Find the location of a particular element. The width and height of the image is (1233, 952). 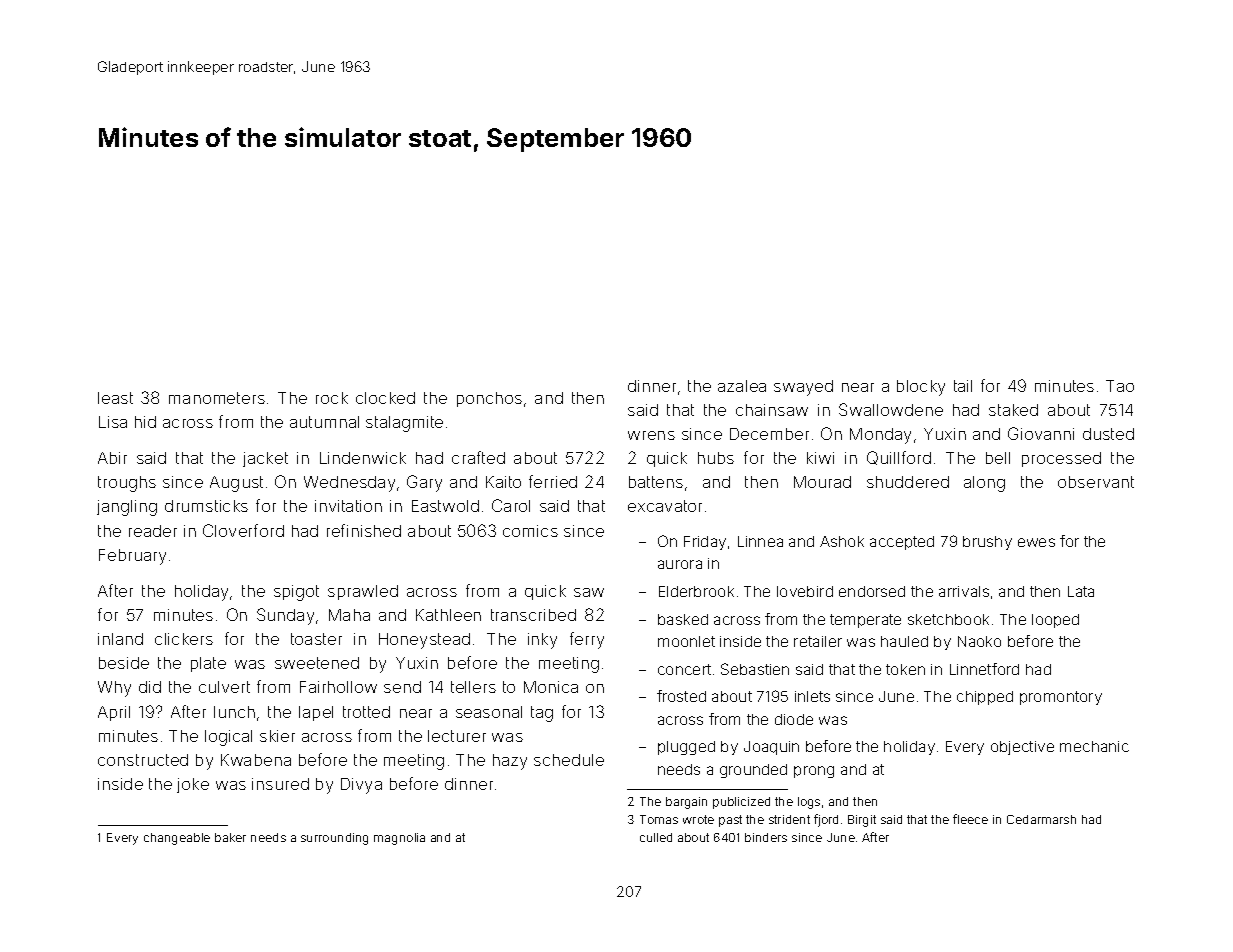

Mourad is located at coordinates (822, 482).
